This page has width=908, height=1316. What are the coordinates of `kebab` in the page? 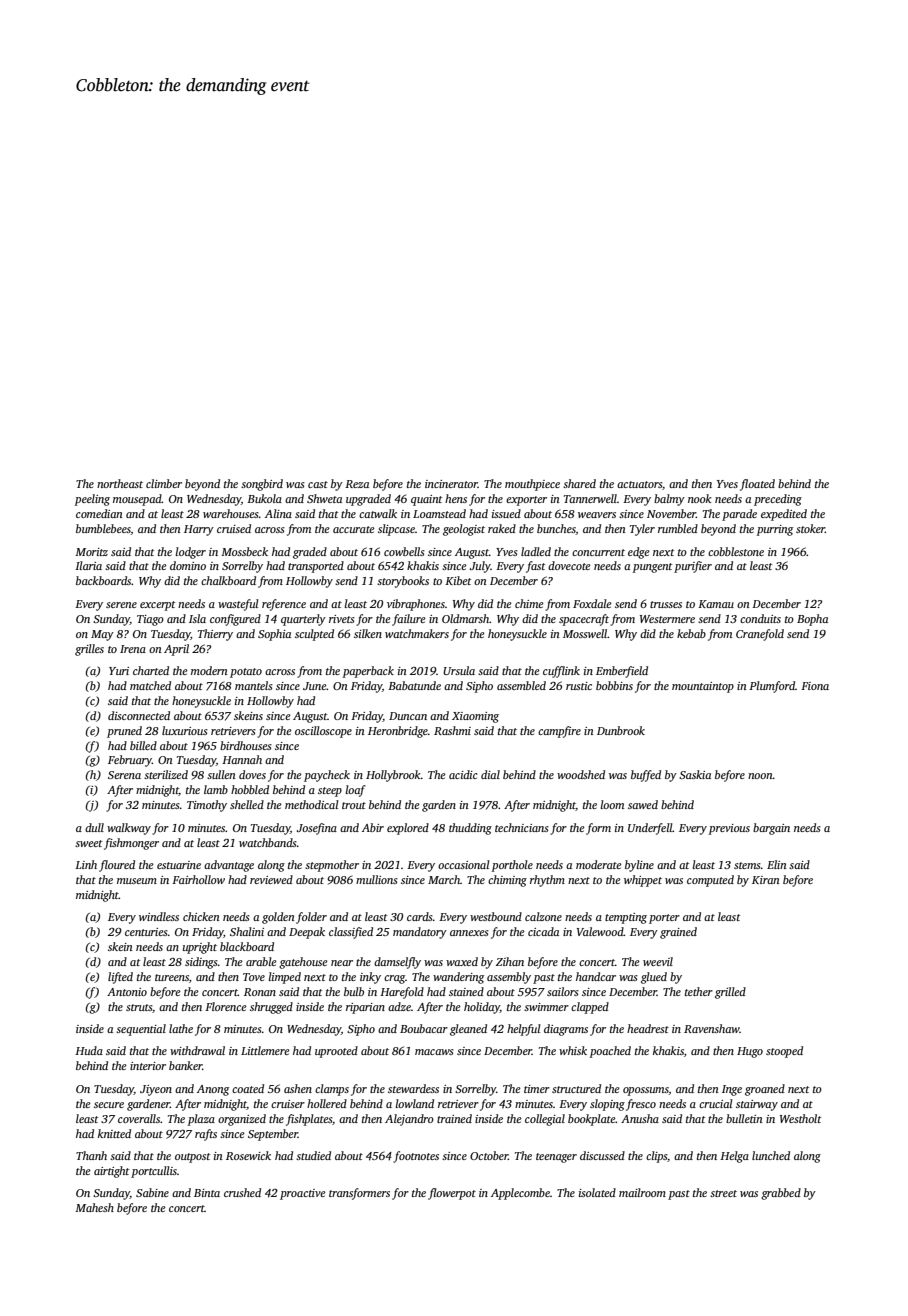 It's located at (691, 633).
